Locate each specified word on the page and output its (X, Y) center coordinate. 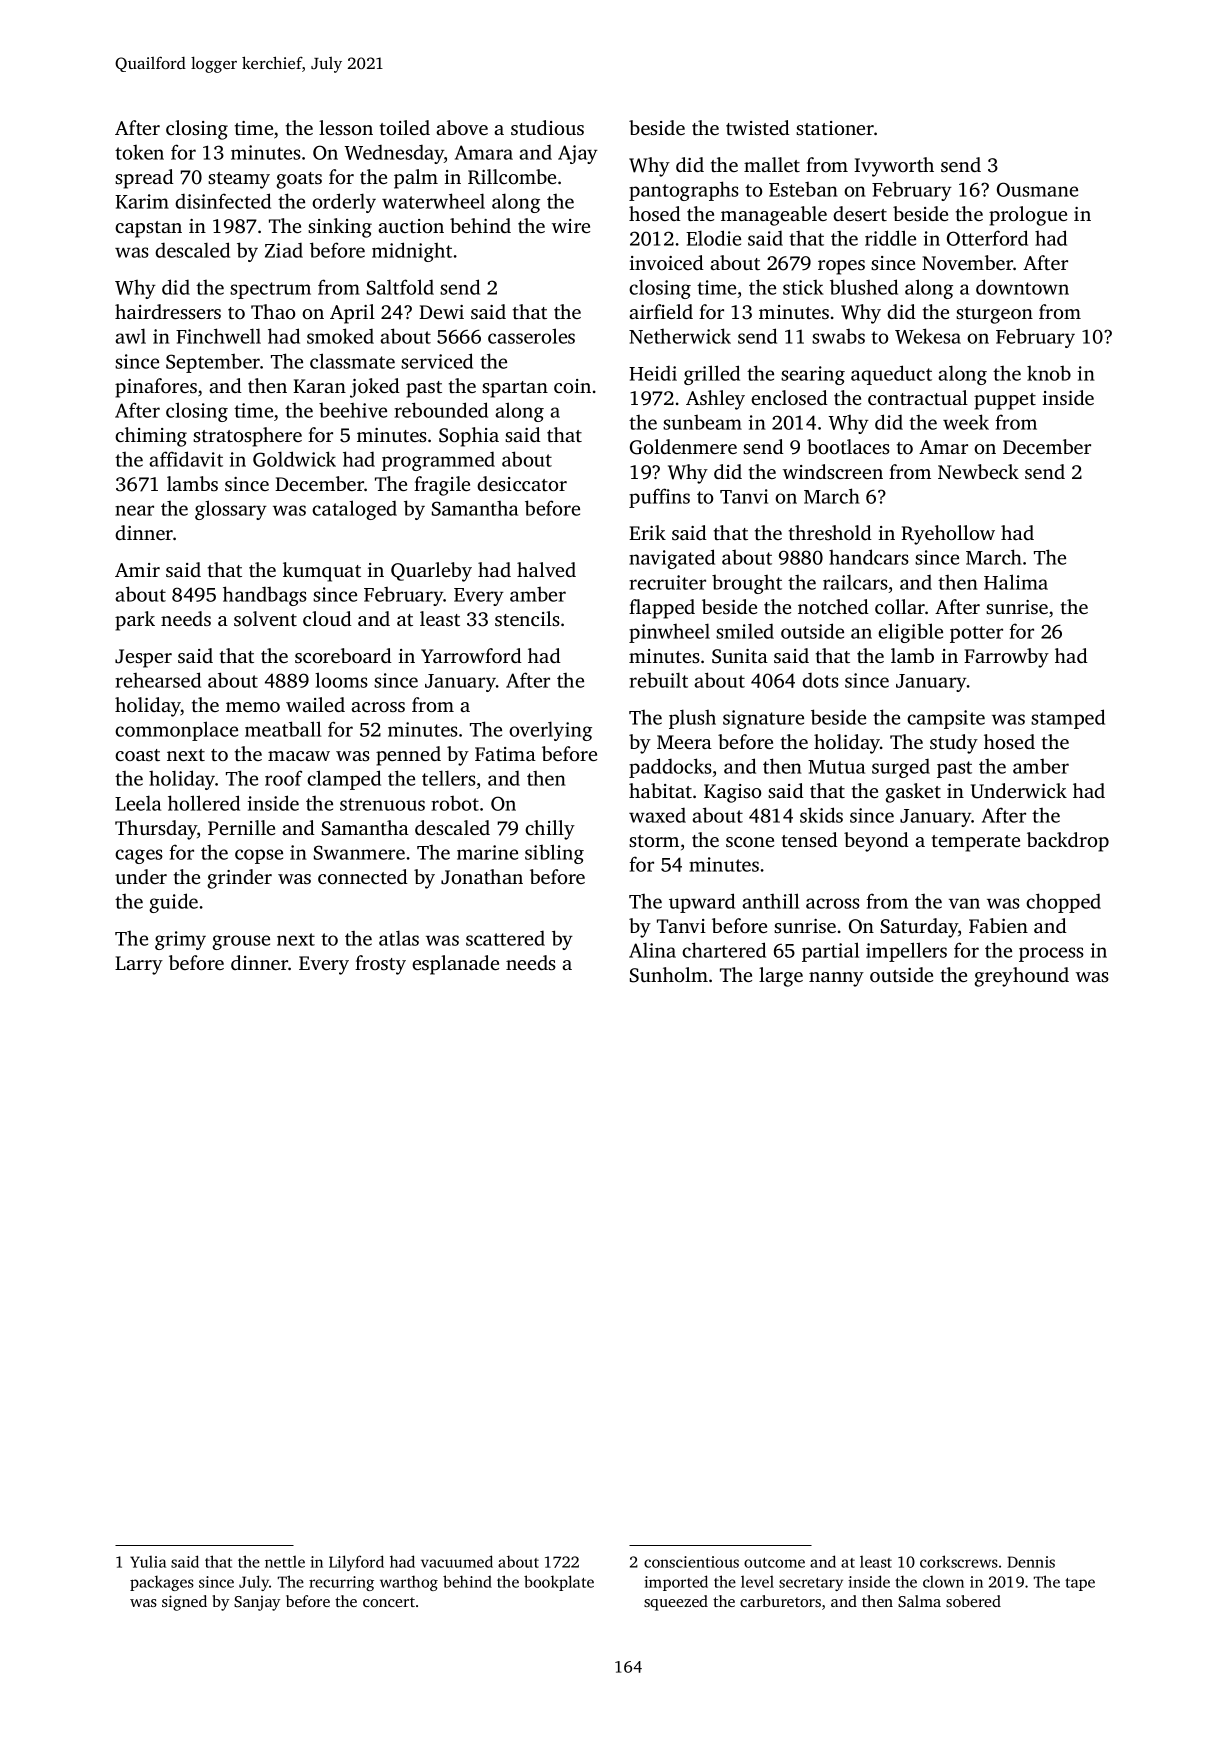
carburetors (780, 1601)
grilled (712, 375)
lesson (346, 127)
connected (363, 876)
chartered (724, 950)
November (967, 262)
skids (821, 815)
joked (375, 388)
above (462, 127)
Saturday (919, 928)
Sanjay (257, 1603)
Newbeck (978, 471)
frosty (380, 965)
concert (389, 1602)
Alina (652, 950)
